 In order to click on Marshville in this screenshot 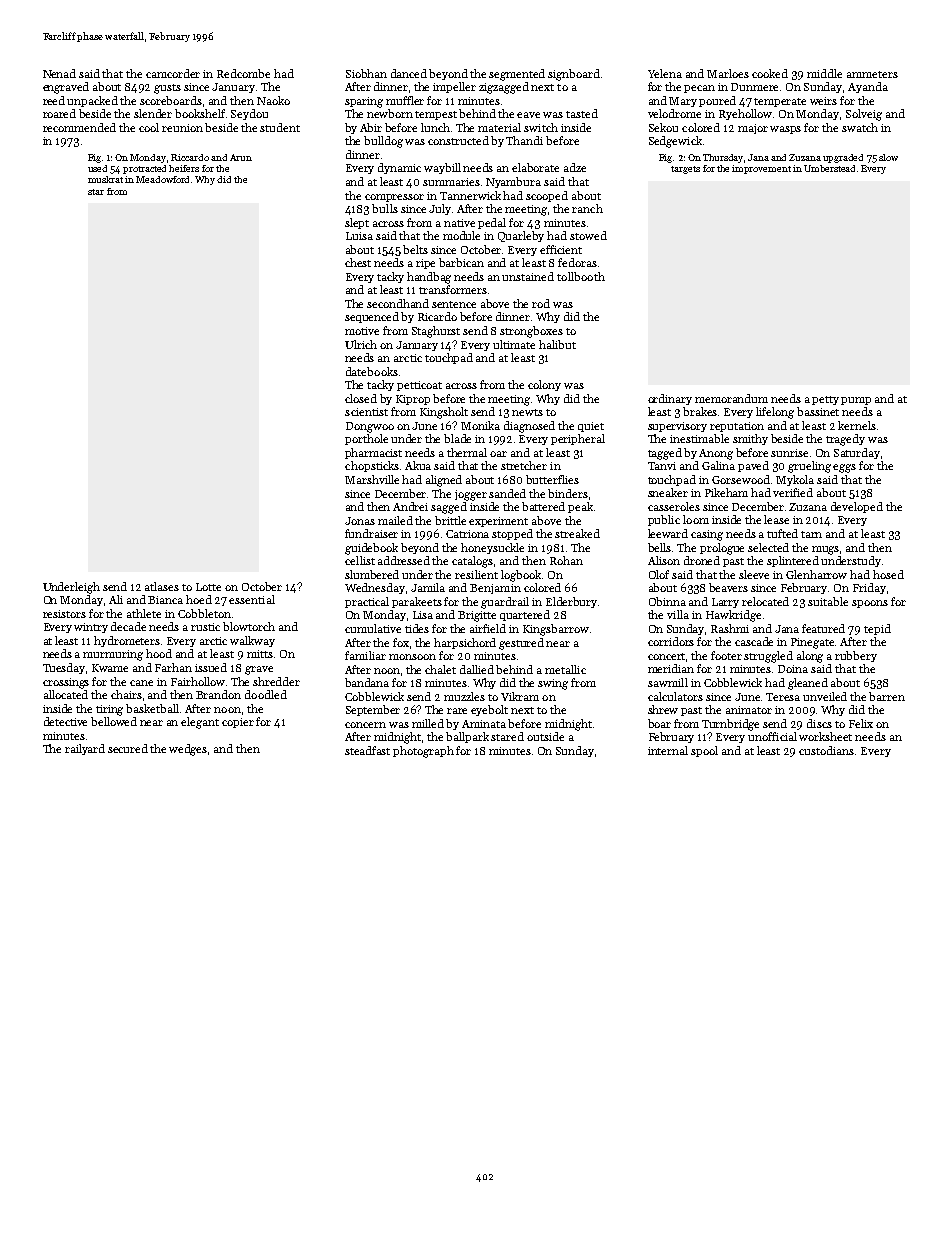, I will do `click(372, 479)`.
